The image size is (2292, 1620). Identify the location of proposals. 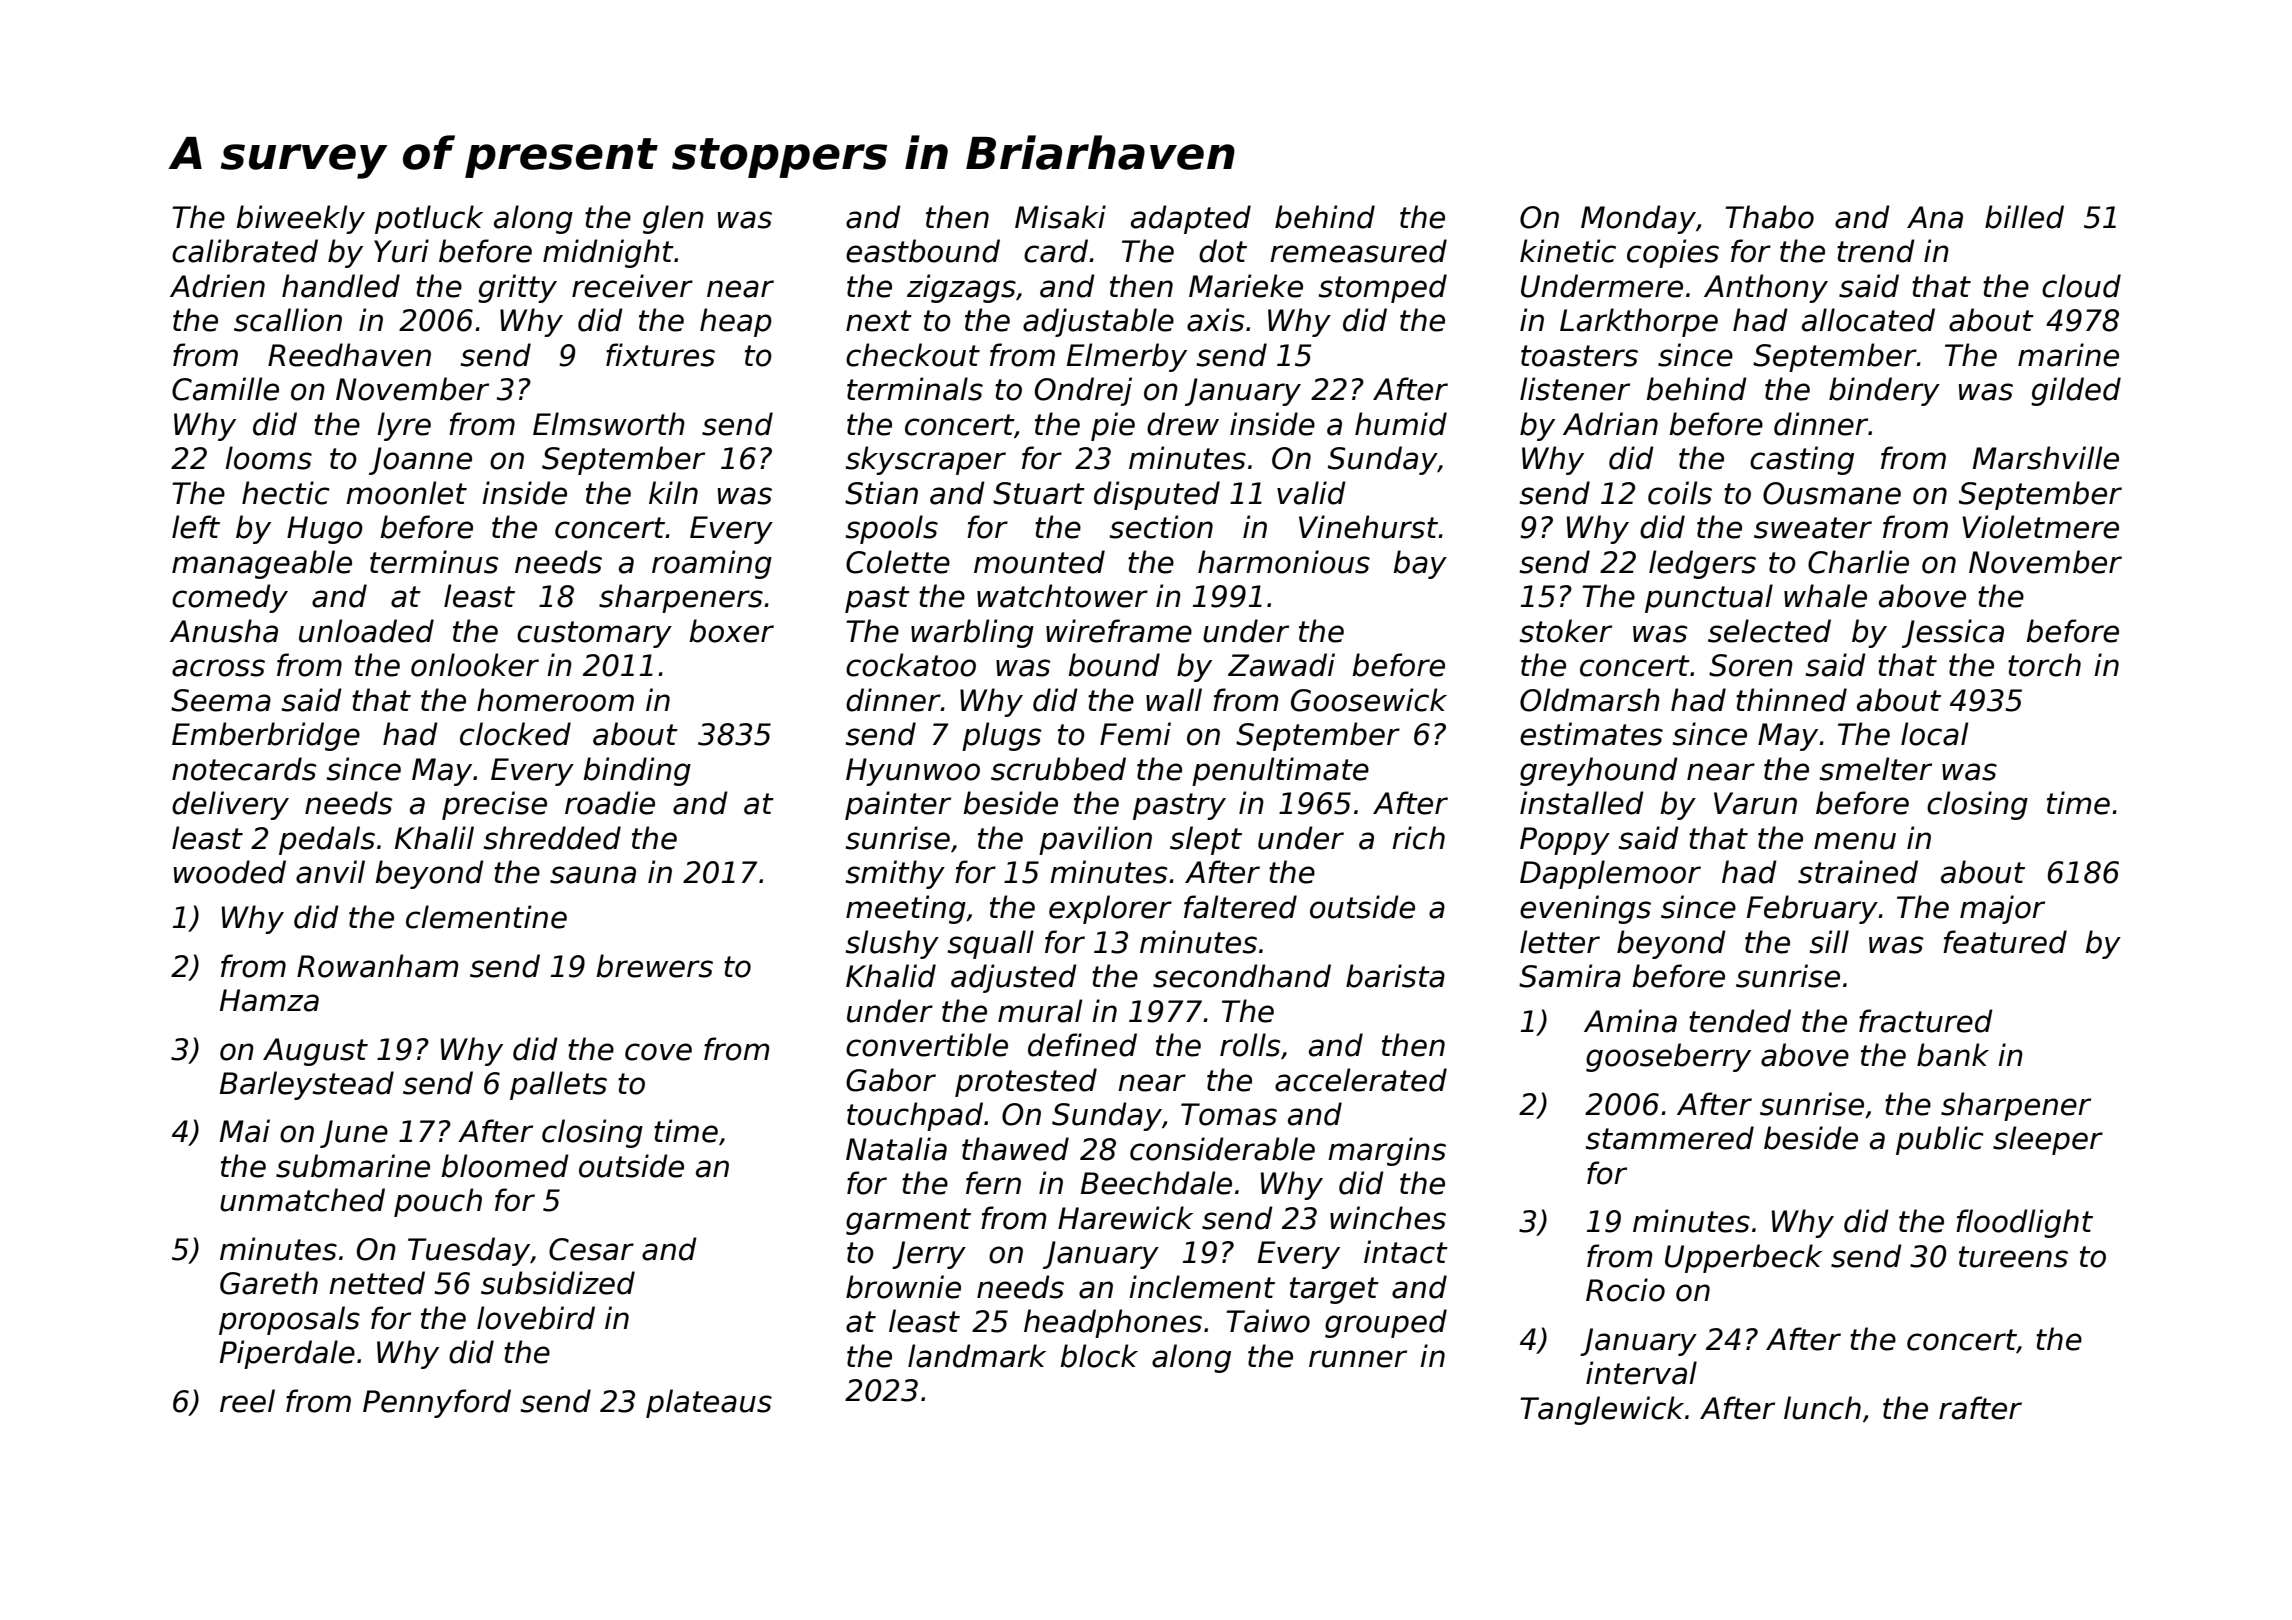
(289, 1320).
